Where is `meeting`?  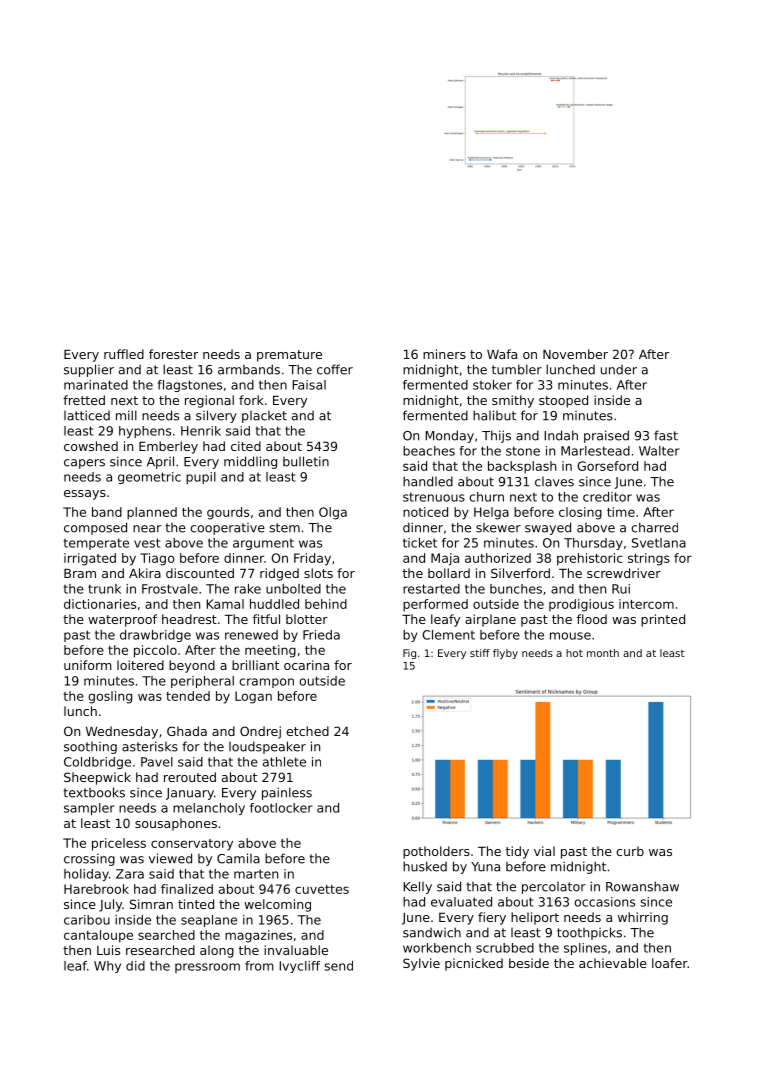 meeting is located at coordinates (270, 651).
